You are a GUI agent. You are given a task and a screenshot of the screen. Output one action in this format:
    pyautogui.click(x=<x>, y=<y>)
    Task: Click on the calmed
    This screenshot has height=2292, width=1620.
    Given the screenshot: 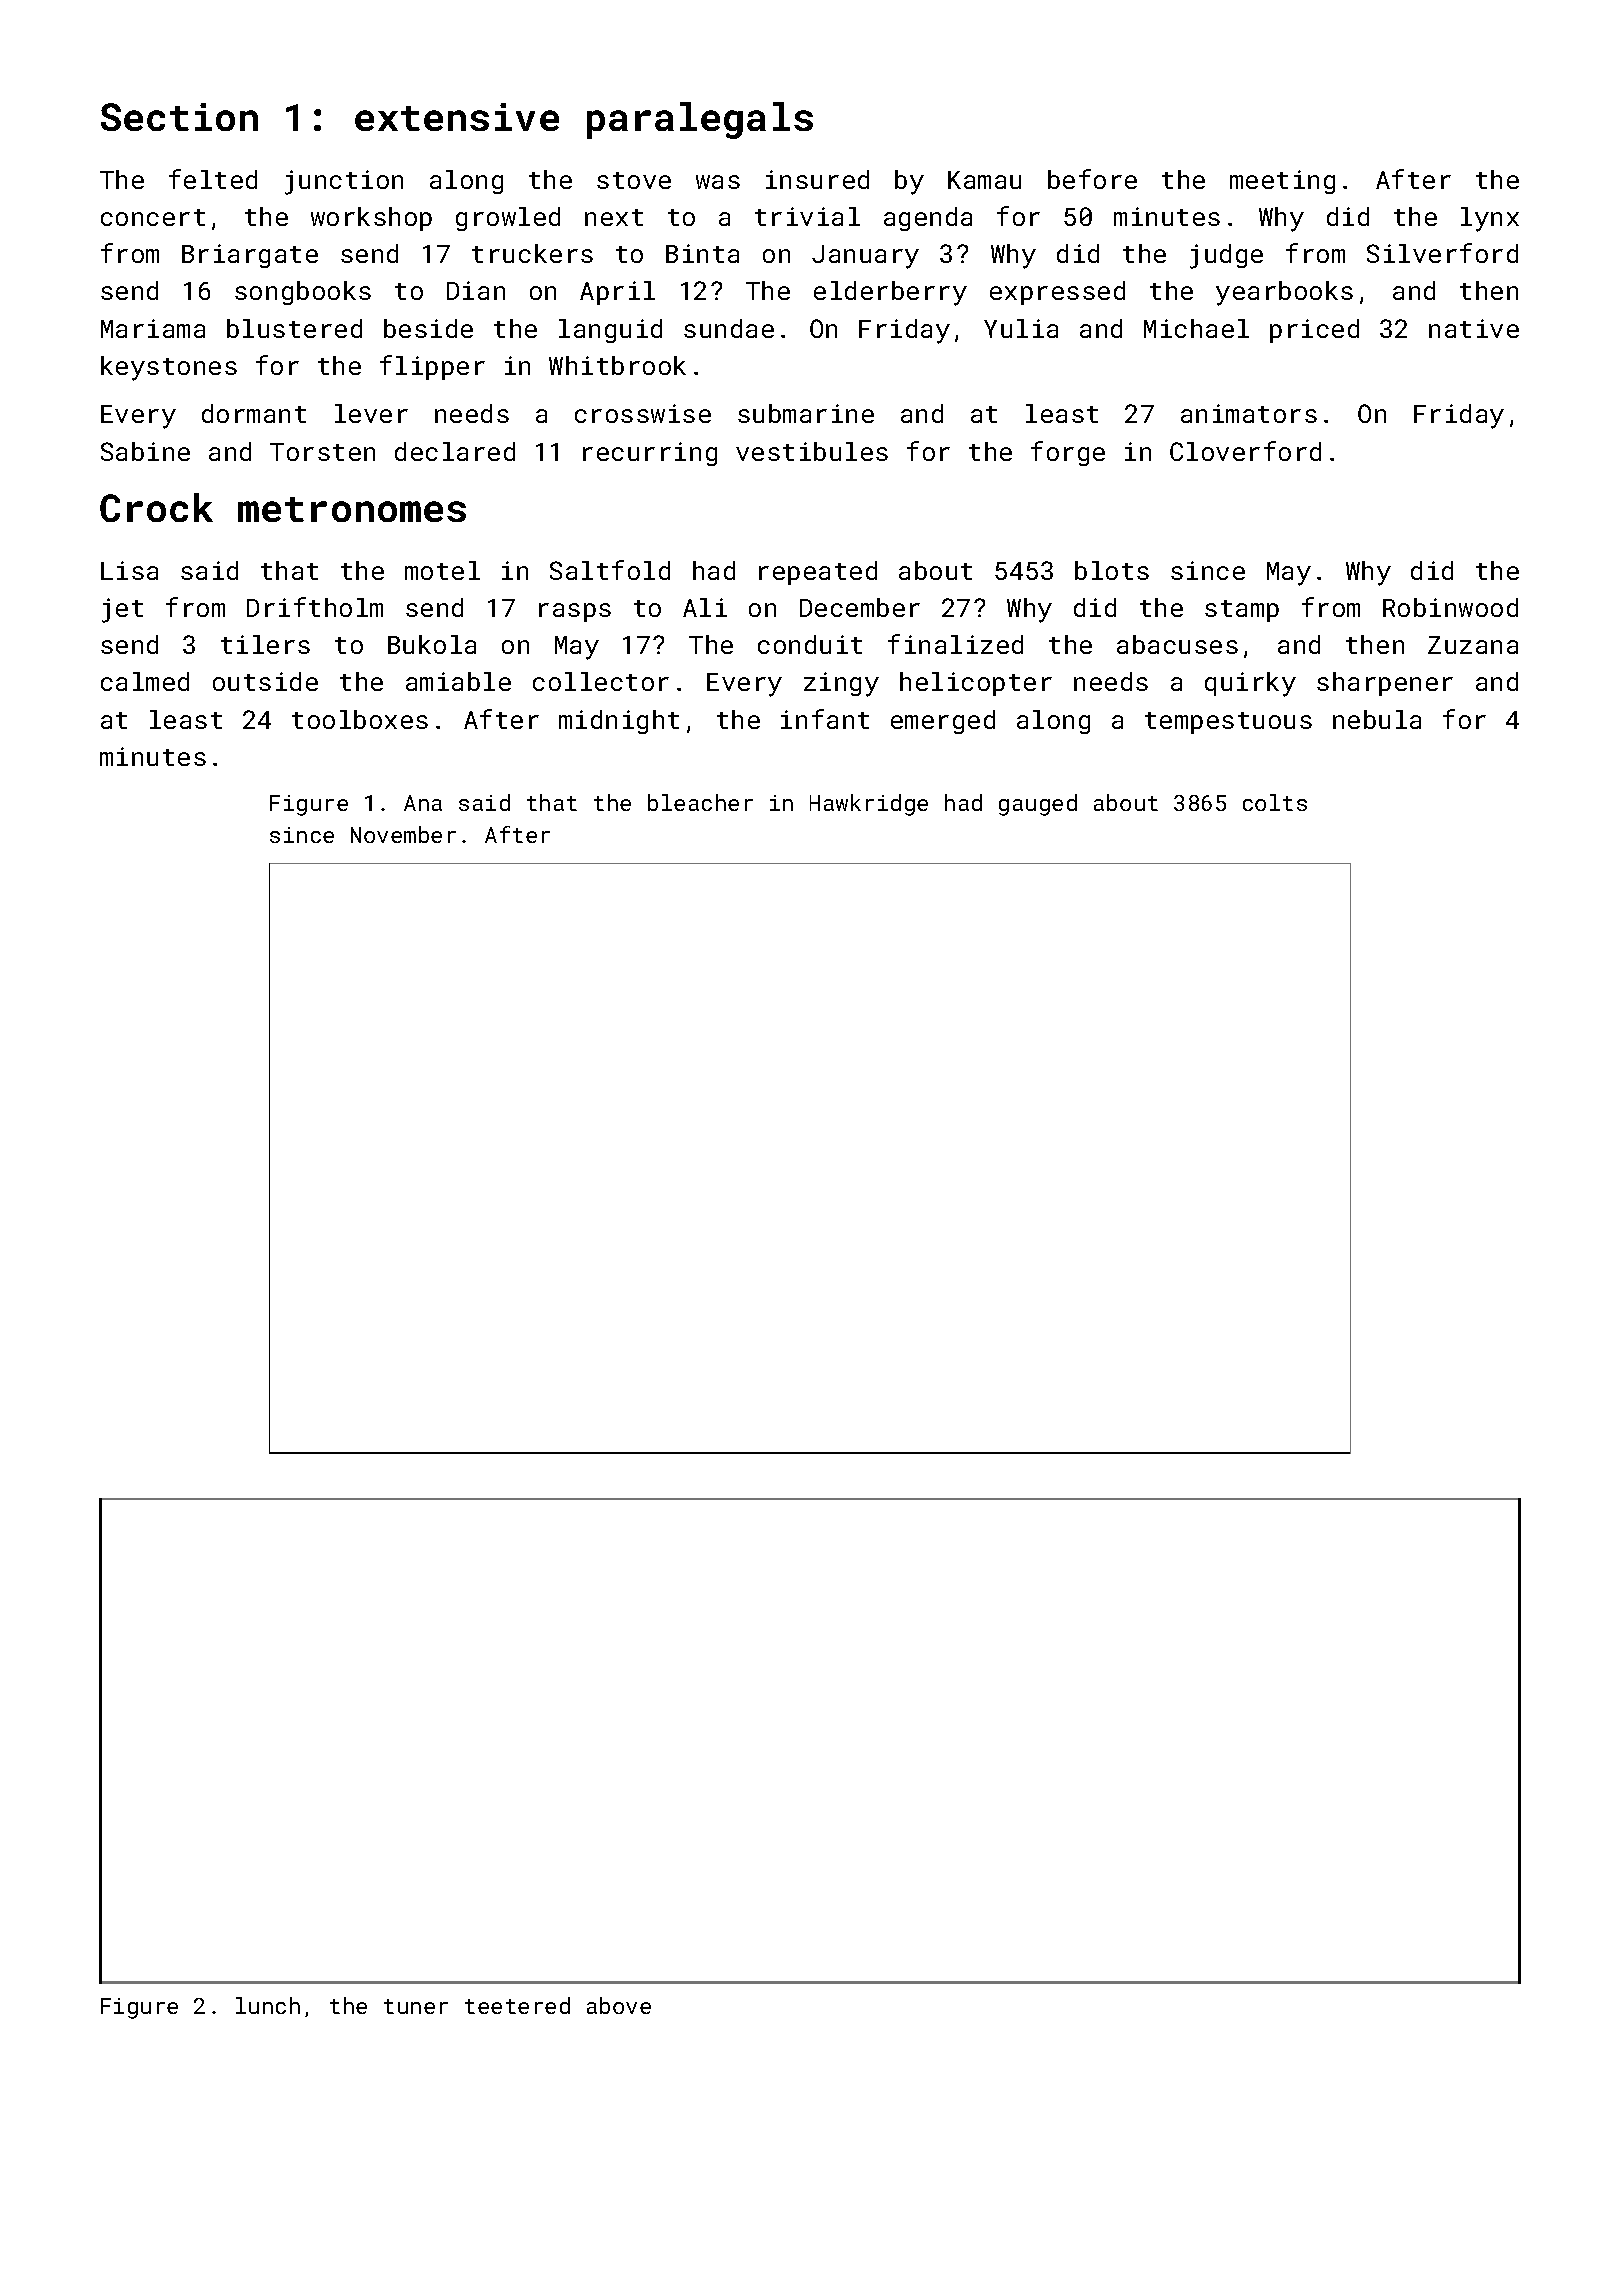 What is the action you would take?
    pyautogui.click(x=145, y=681)
